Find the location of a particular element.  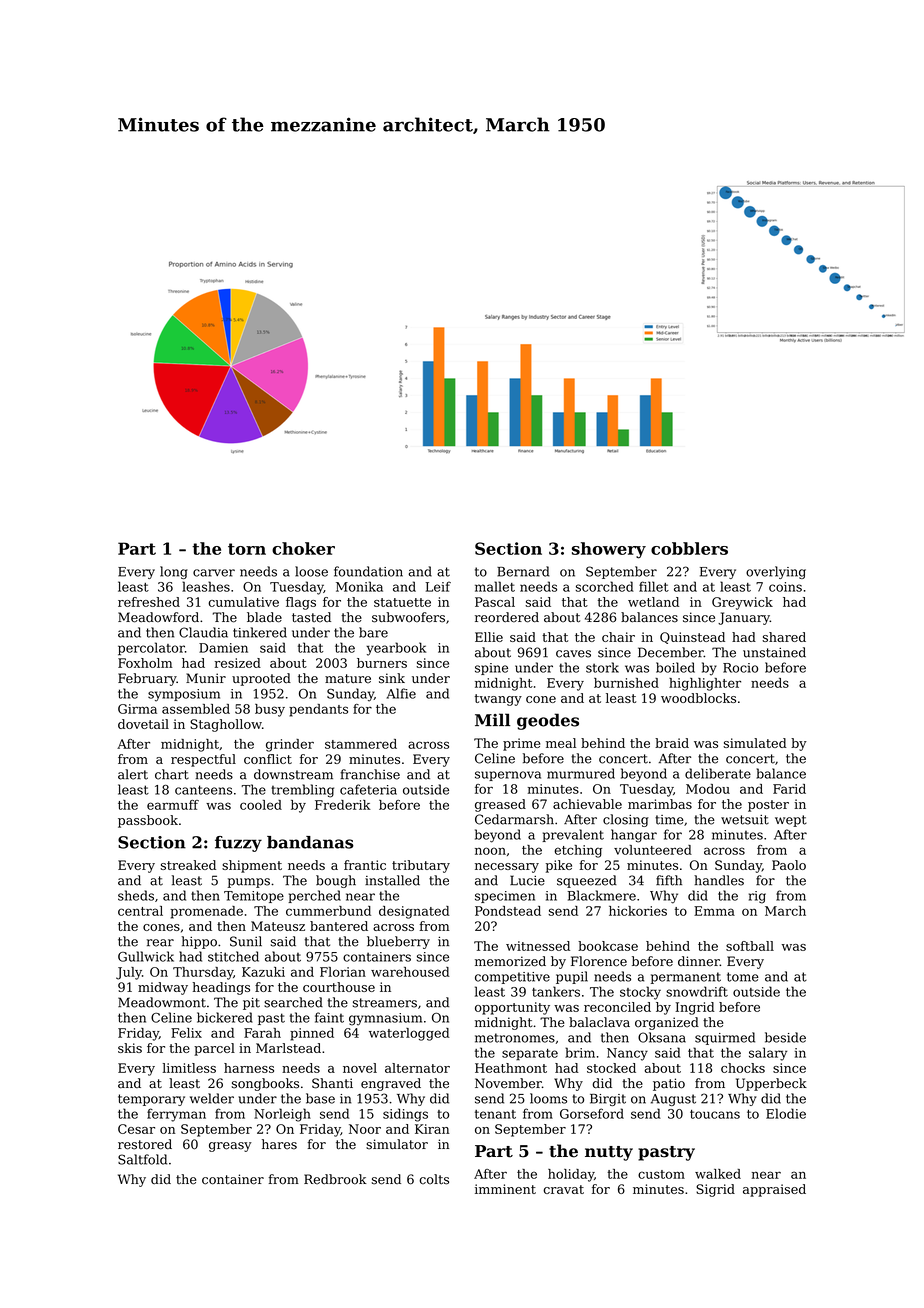

streaked is located at coordinates (188, 865).
